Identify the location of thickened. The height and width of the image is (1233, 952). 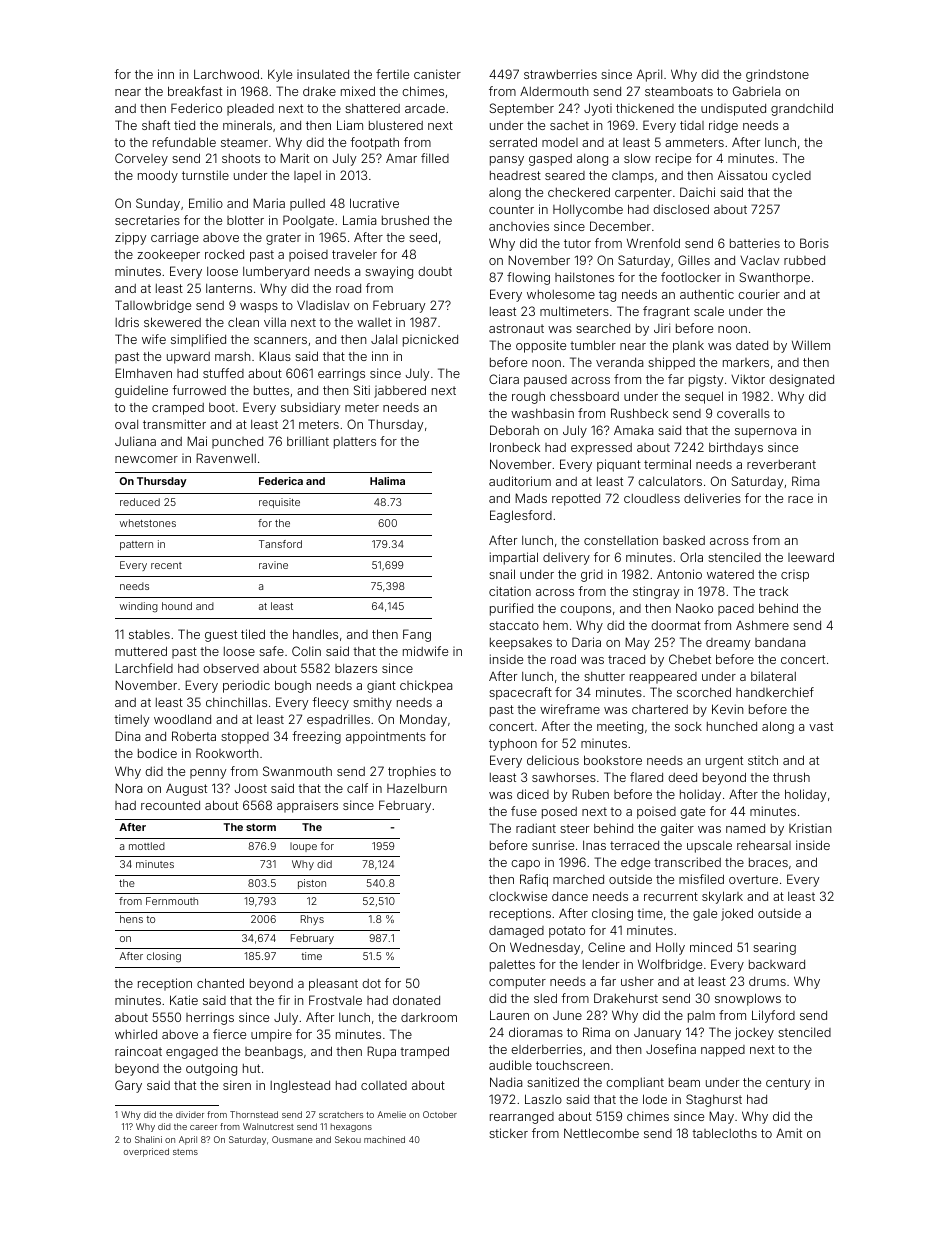
(645, 108).
